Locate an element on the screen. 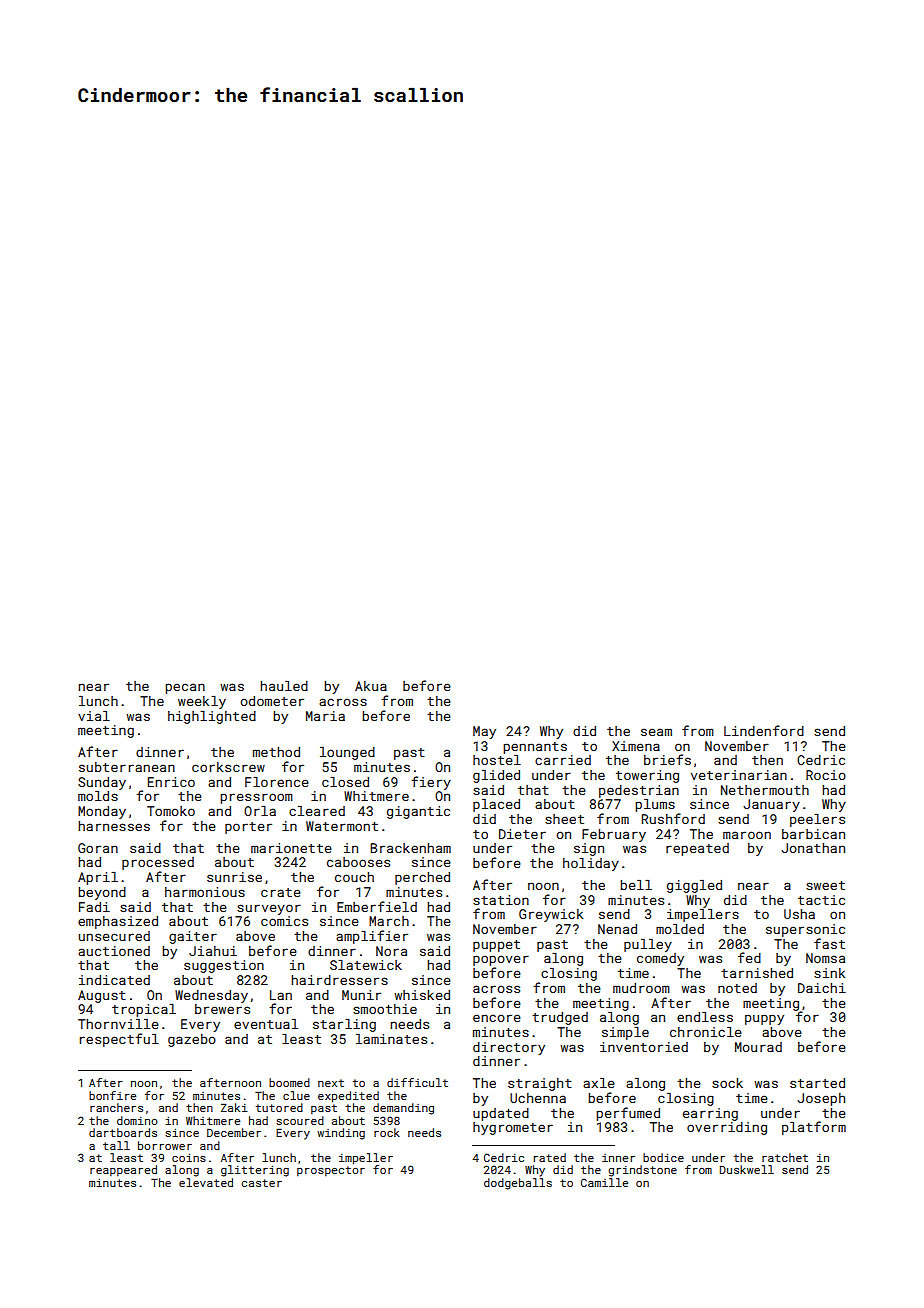 The width and height of the screenshot is (924, 1308). vial is located at coordinates (94, 716).
